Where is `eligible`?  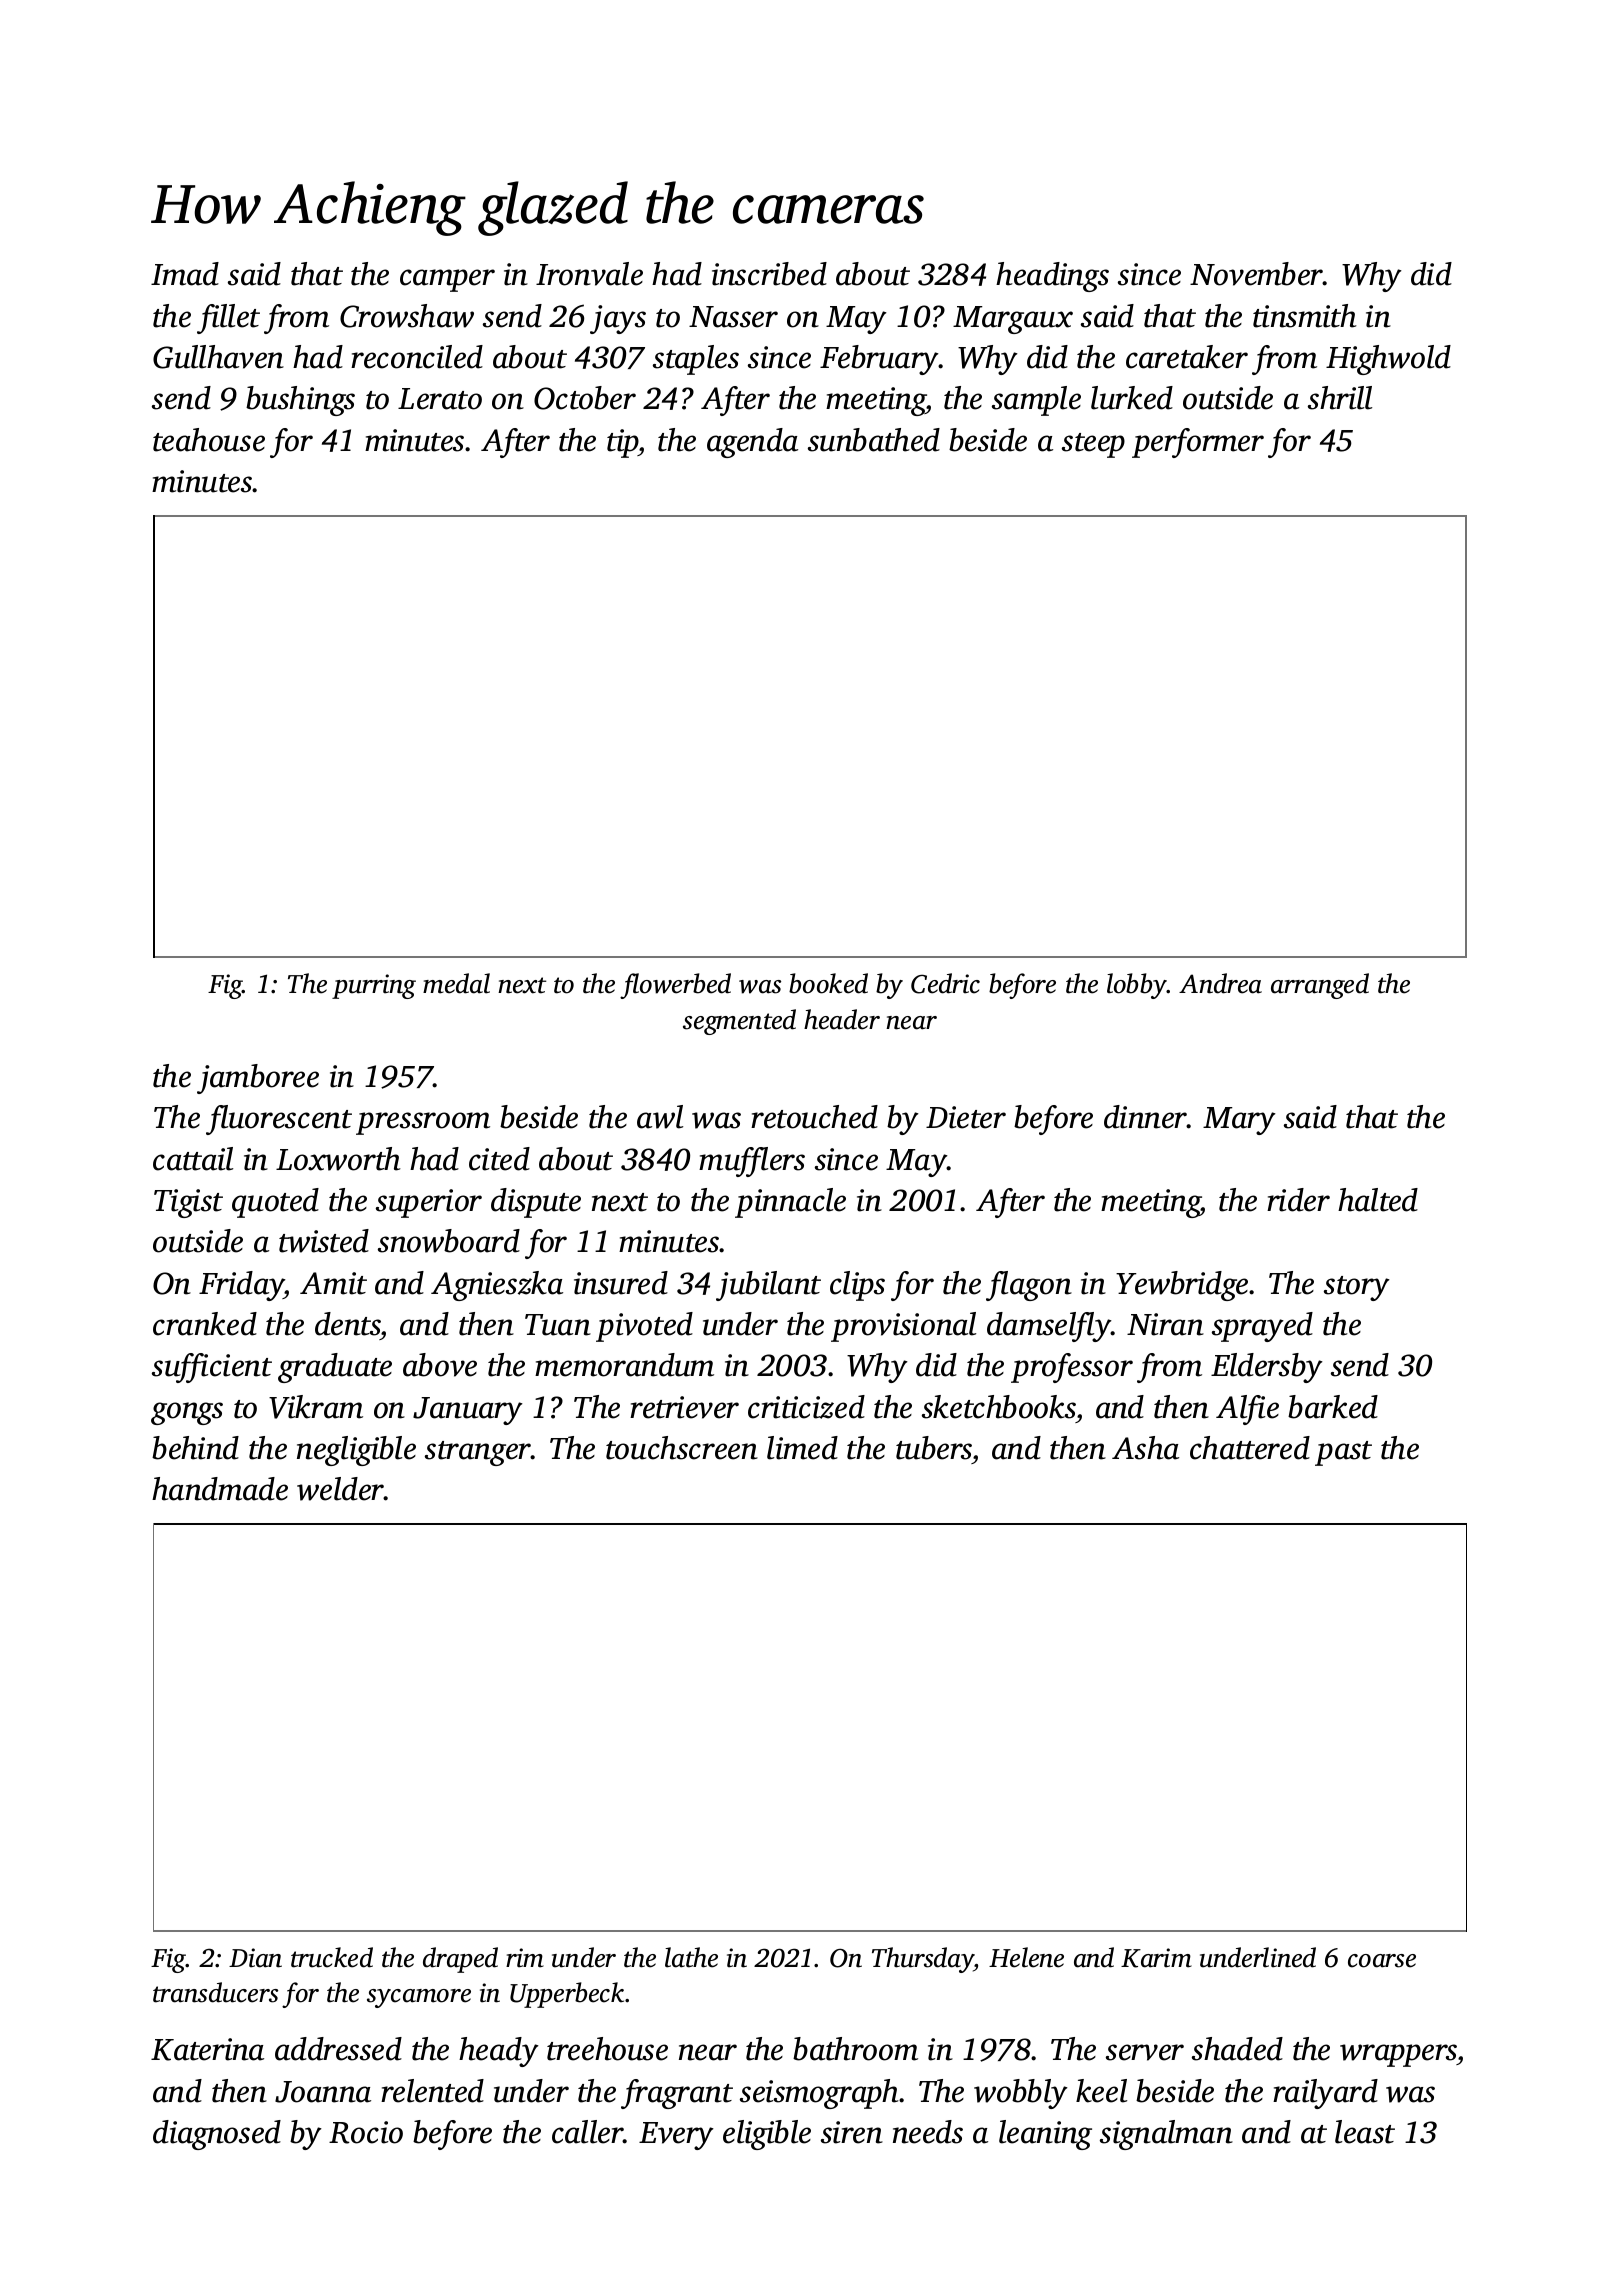
eligible is located at coordinates (767, 2135).
